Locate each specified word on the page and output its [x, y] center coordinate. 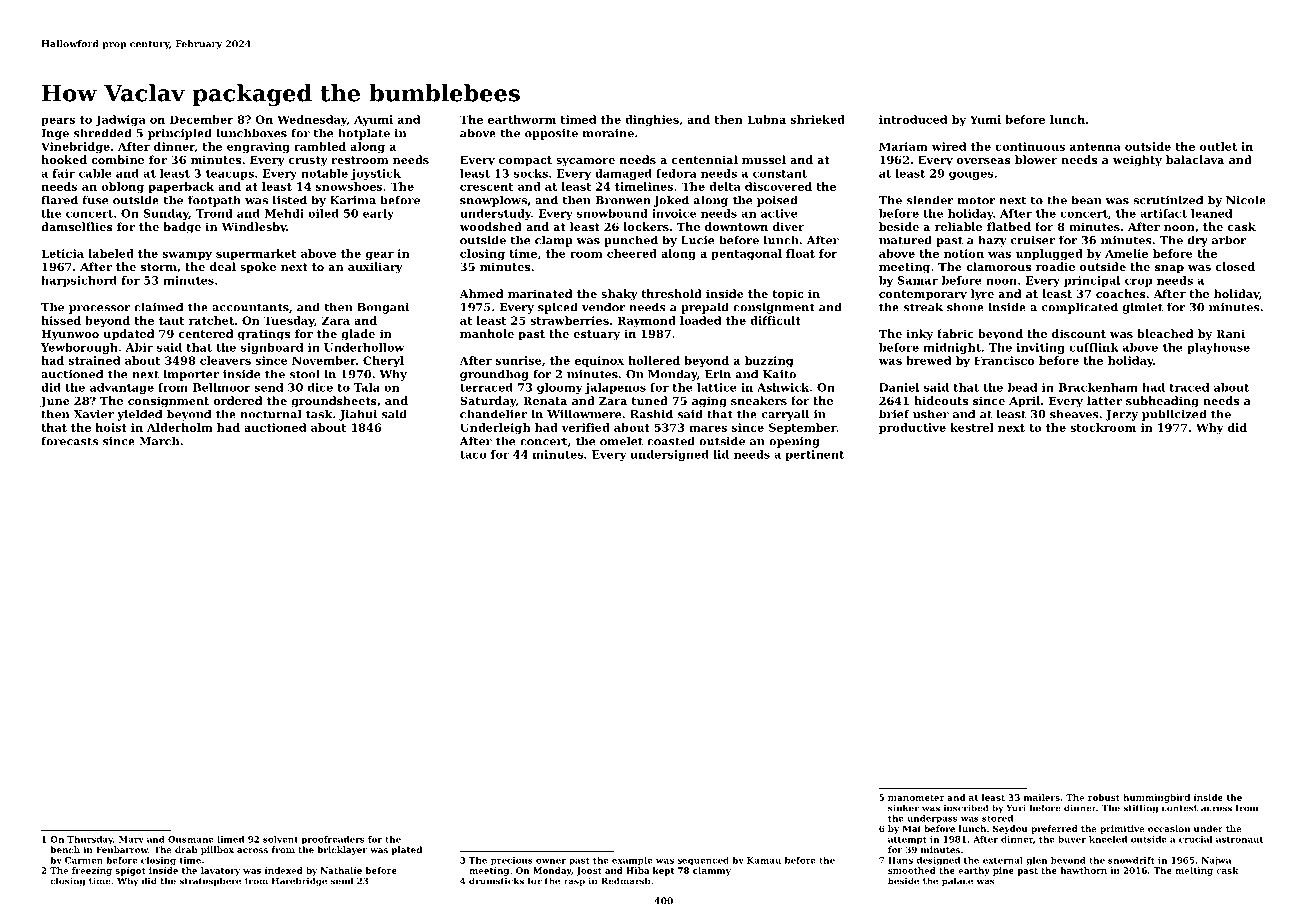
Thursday [90, 840]
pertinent [815, 455]
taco [473, 455]
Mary [131, 840]
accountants [250, 307]
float [800, 253]
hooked [64, 159]
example [632, 861]
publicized [1174, 415]
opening [794, 442]
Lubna [766, 119]
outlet [1218, 146]
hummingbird [1156, 798]
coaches [1121, 293]
